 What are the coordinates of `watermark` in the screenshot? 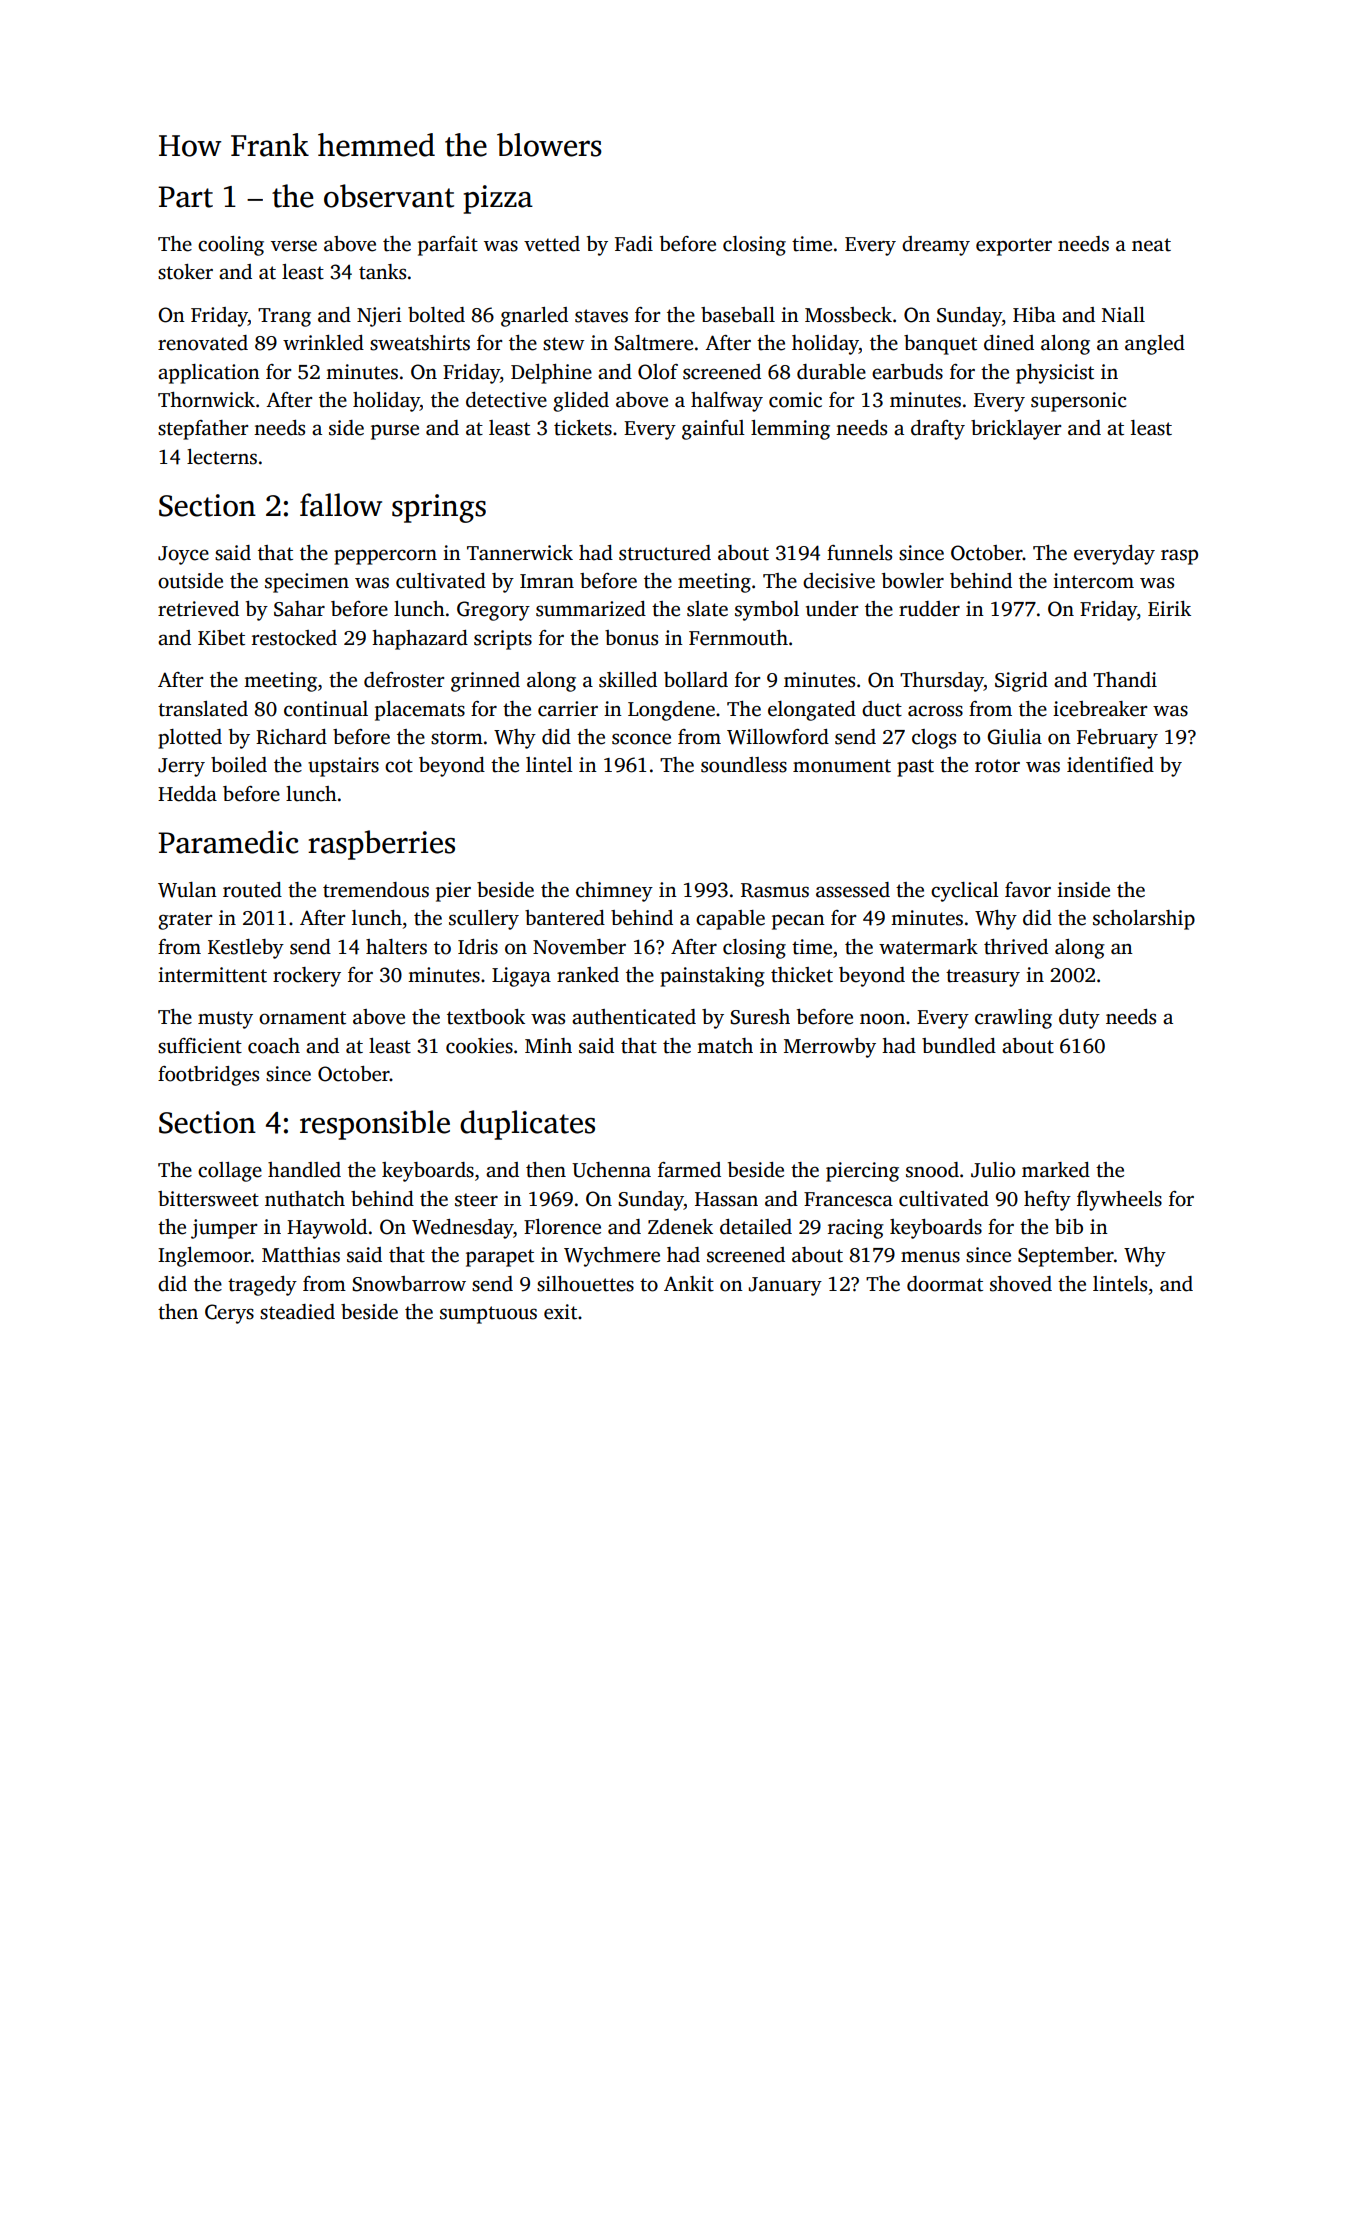 It's located at (928, 947).
